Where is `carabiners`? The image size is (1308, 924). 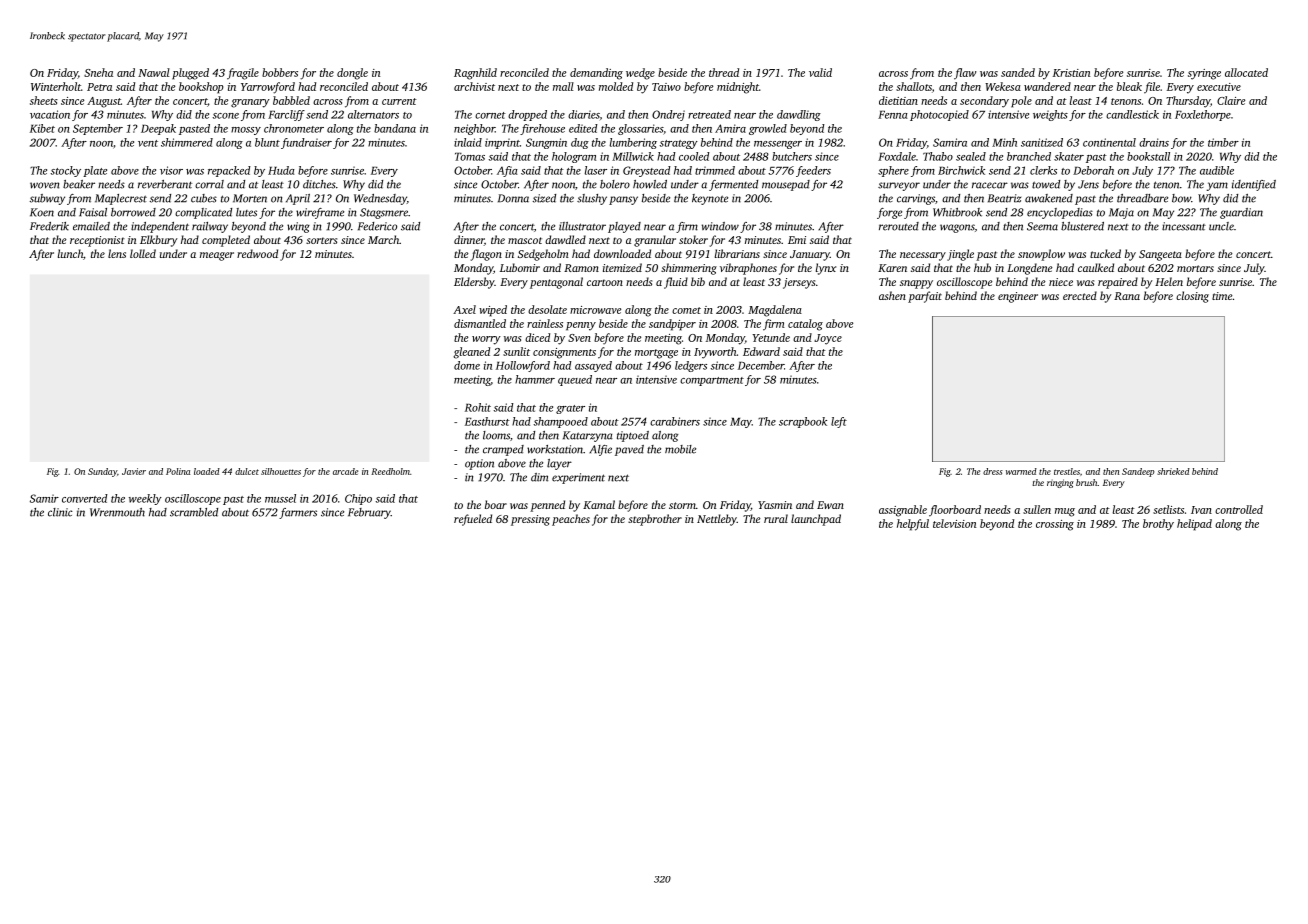
carabiners is located at coordinates (675, 421).
